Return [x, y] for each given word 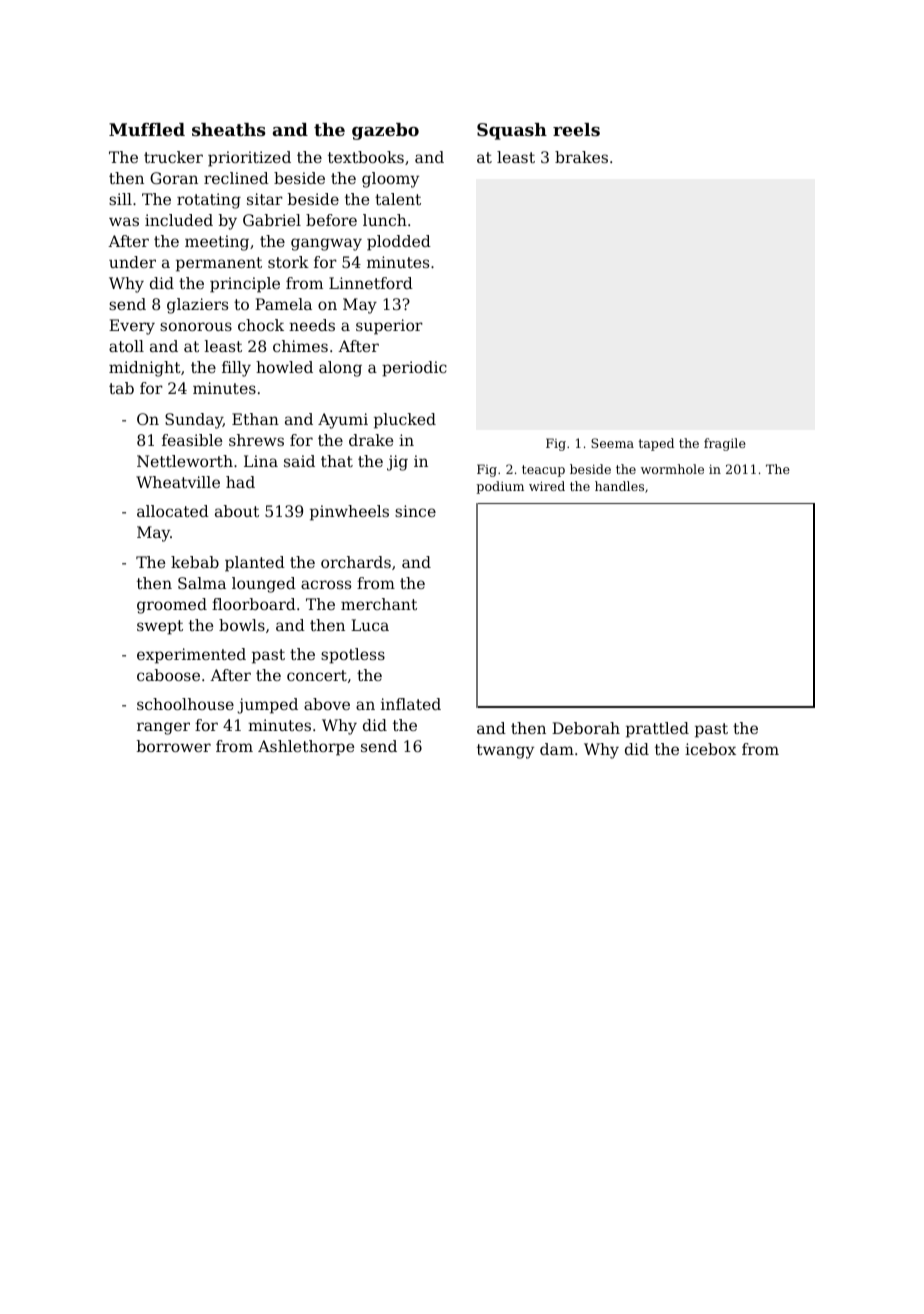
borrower [174, 746]
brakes [581, 157]
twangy [505, 751]
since [415, 511]
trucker [173, 157]
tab [121, 388]
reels [576, 129]
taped [656, 444]
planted [255, 564]
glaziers [197, 306]
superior [389, 327]
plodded [399, 243]
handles [619, 486]
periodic [414, 369]
